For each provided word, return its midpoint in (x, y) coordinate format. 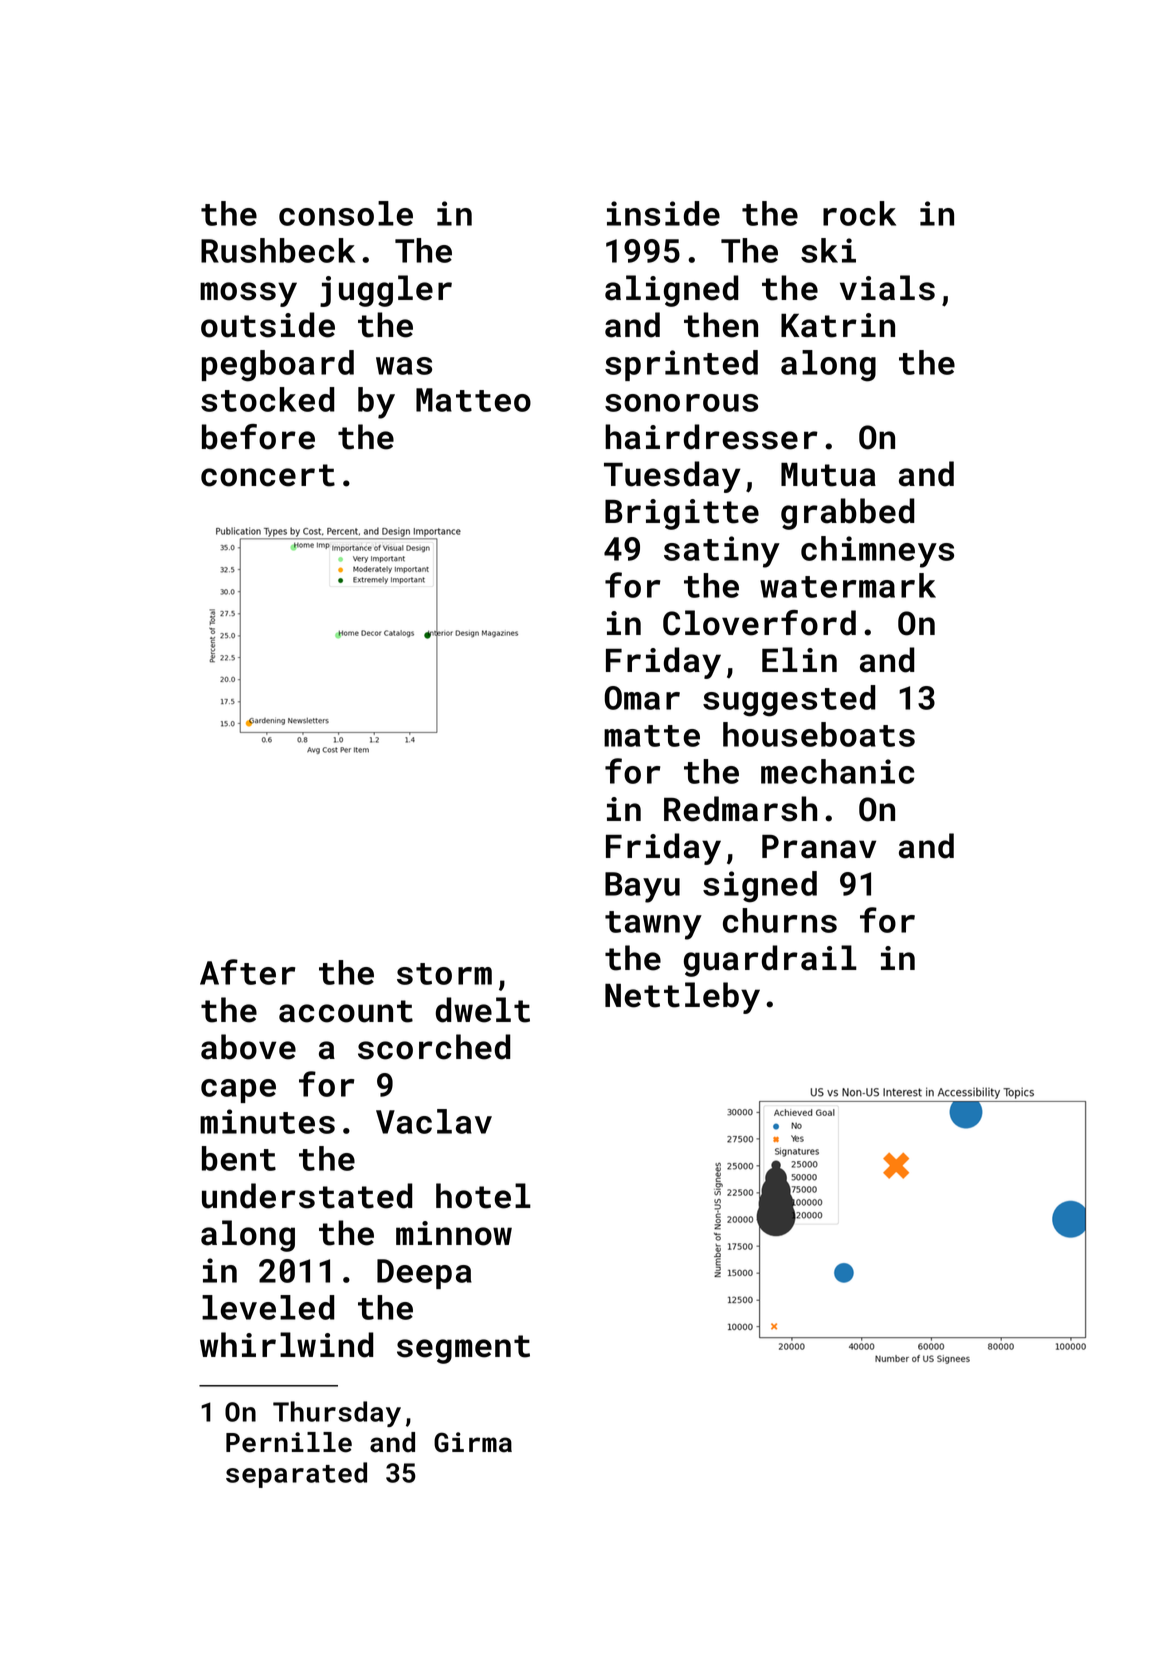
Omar (642, 698)
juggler (386, 291)
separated (296, 1475)
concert (268, 475)
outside (268, 325)
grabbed (848, 514)
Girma (473, 1442)
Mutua (828, 474)
